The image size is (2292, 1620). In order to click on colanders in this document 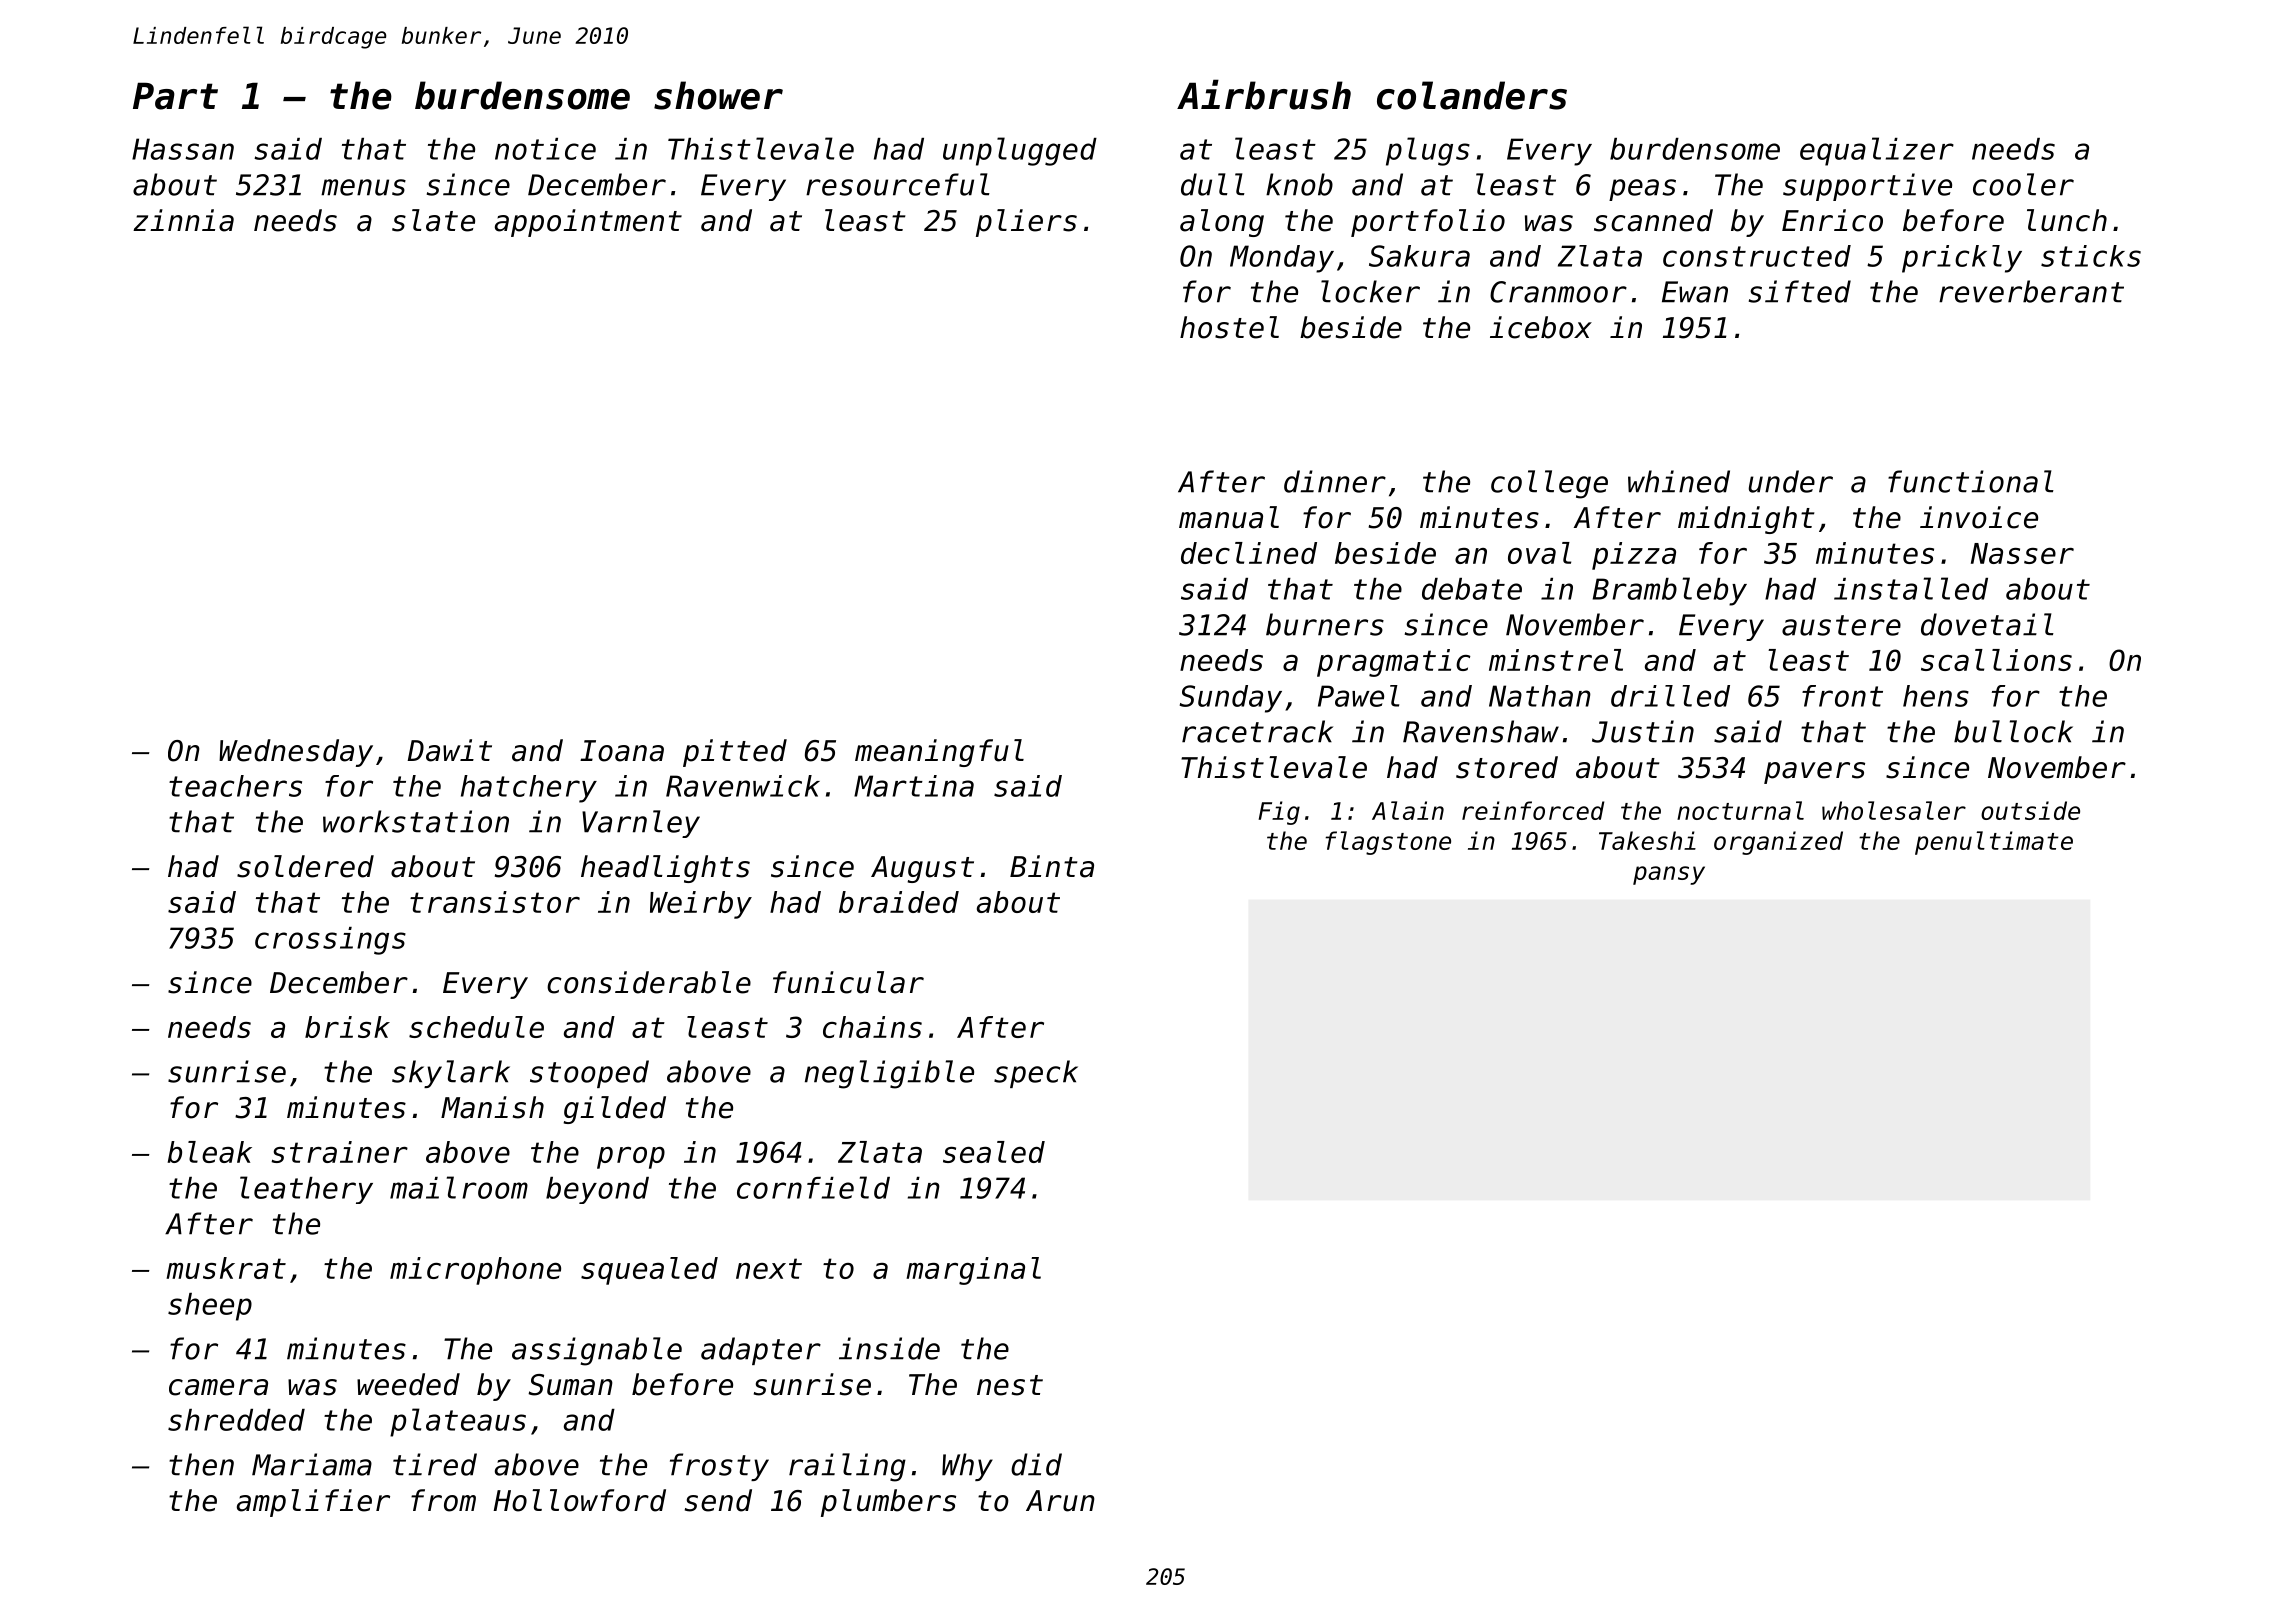, I will do `click(1472, 95)`.
